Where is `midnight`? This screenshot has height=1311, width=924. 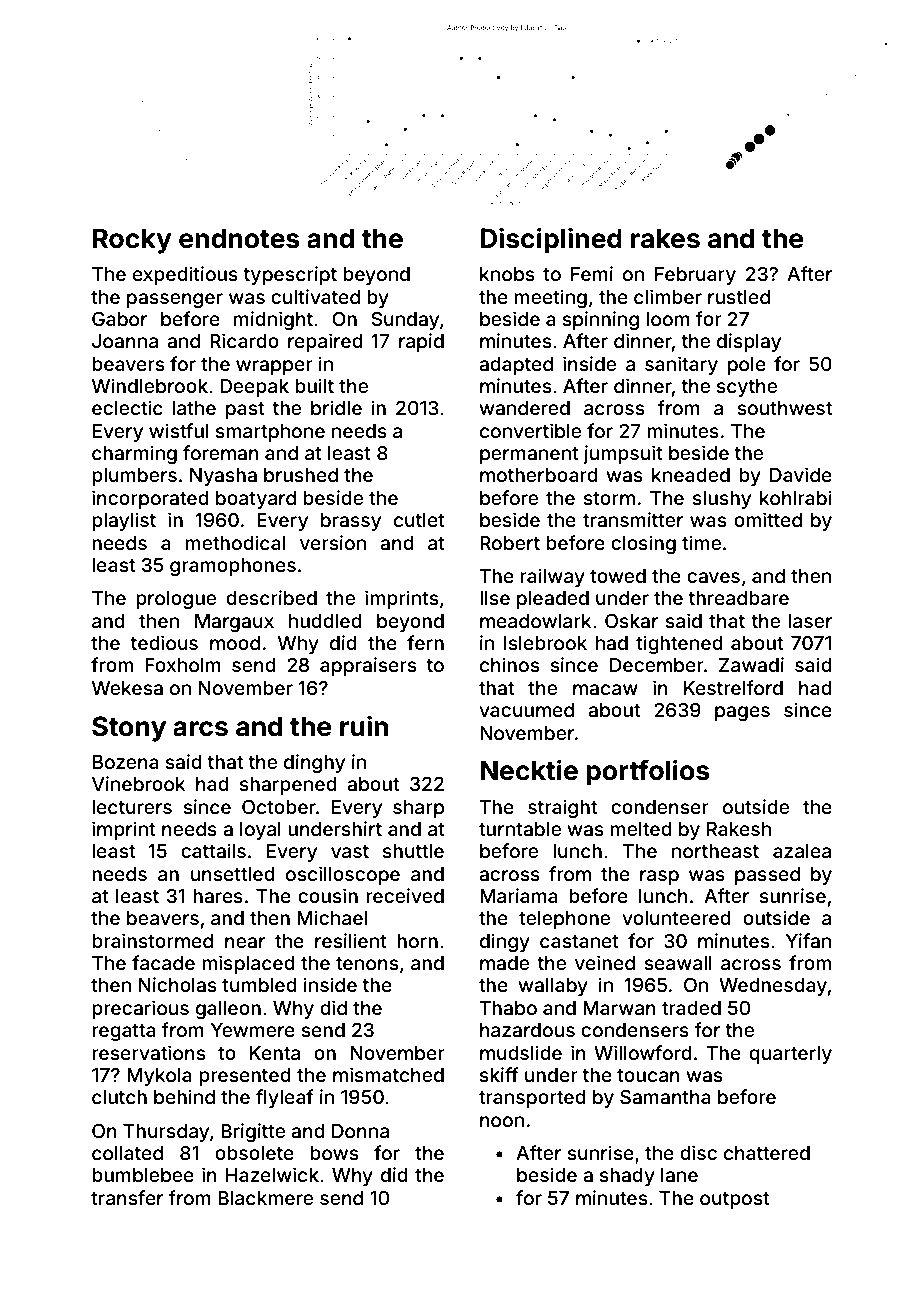 midnight is located at coordinates (273, 320).
